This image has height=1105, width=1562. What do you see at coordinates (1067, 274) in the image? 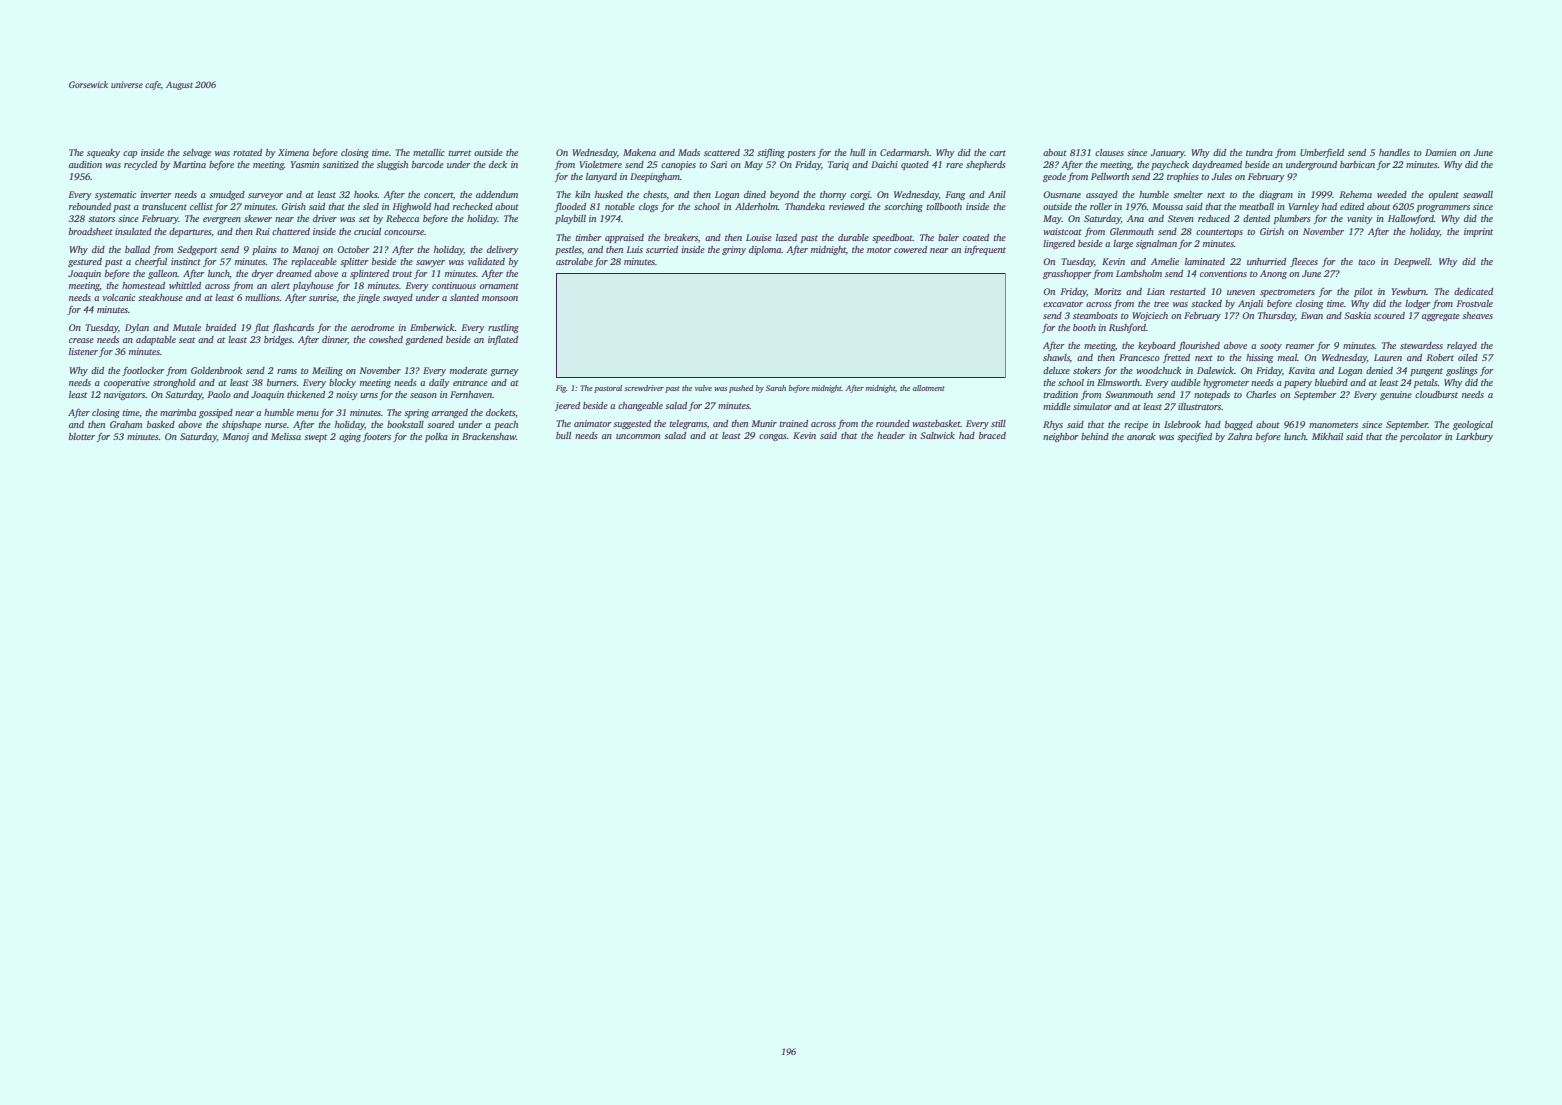
I see `grasshopper` at bounding box center [1067, 274].
